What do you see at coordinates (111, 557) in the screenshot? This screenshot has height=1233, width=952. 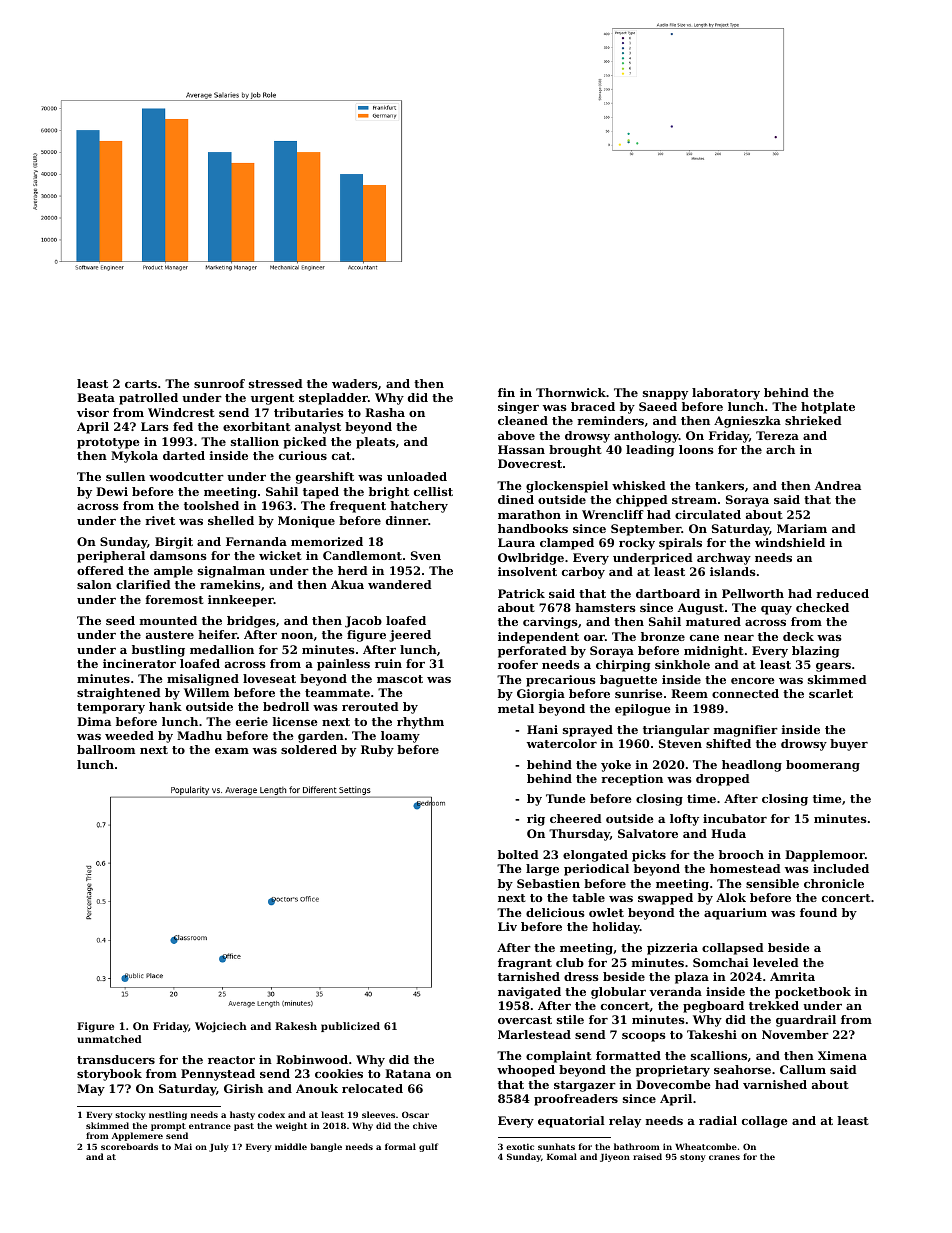 I see `peripheral` at bounding box center [111, 557].
